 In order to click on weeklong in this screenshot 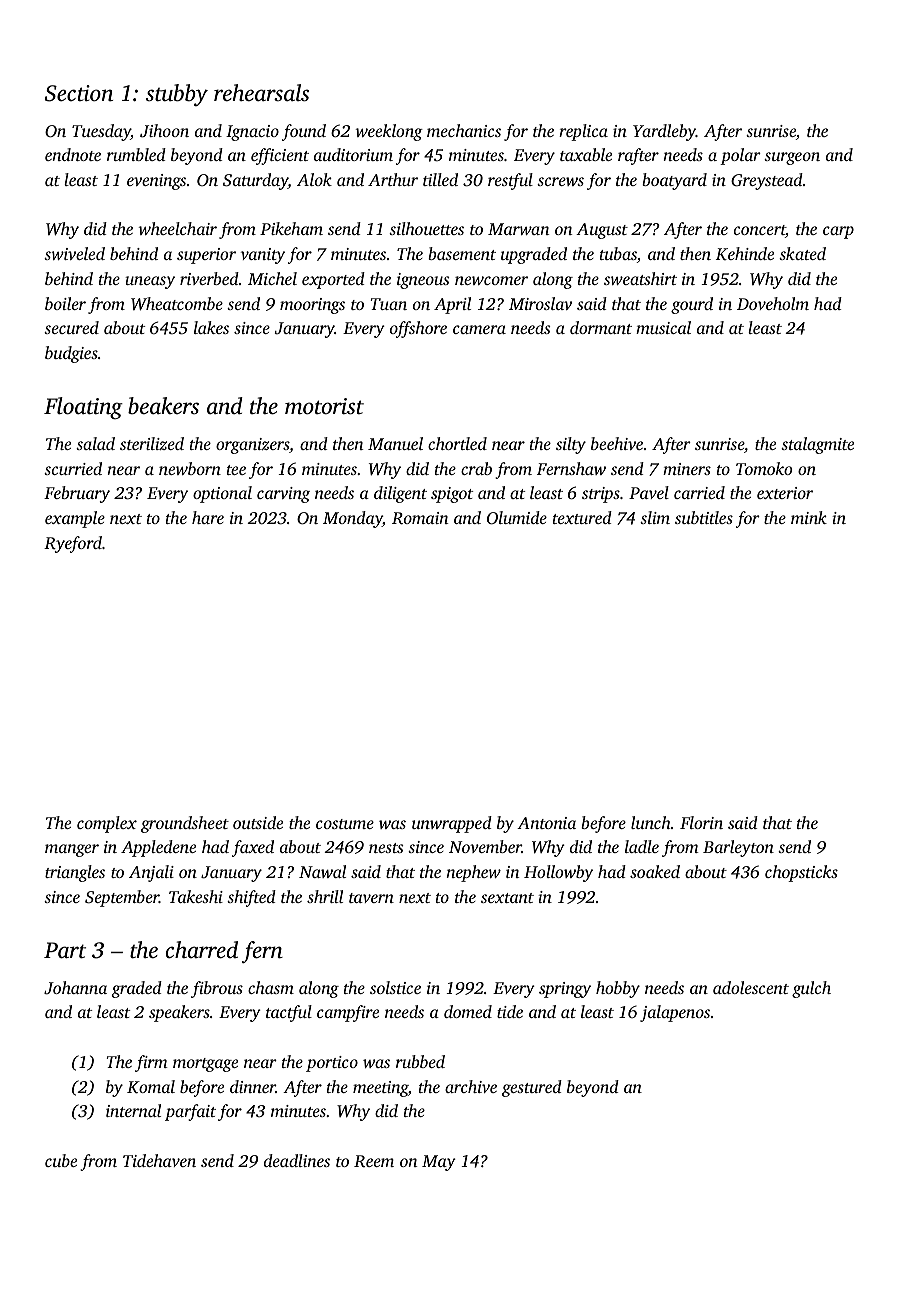, I will do `click(389, 132)`.
